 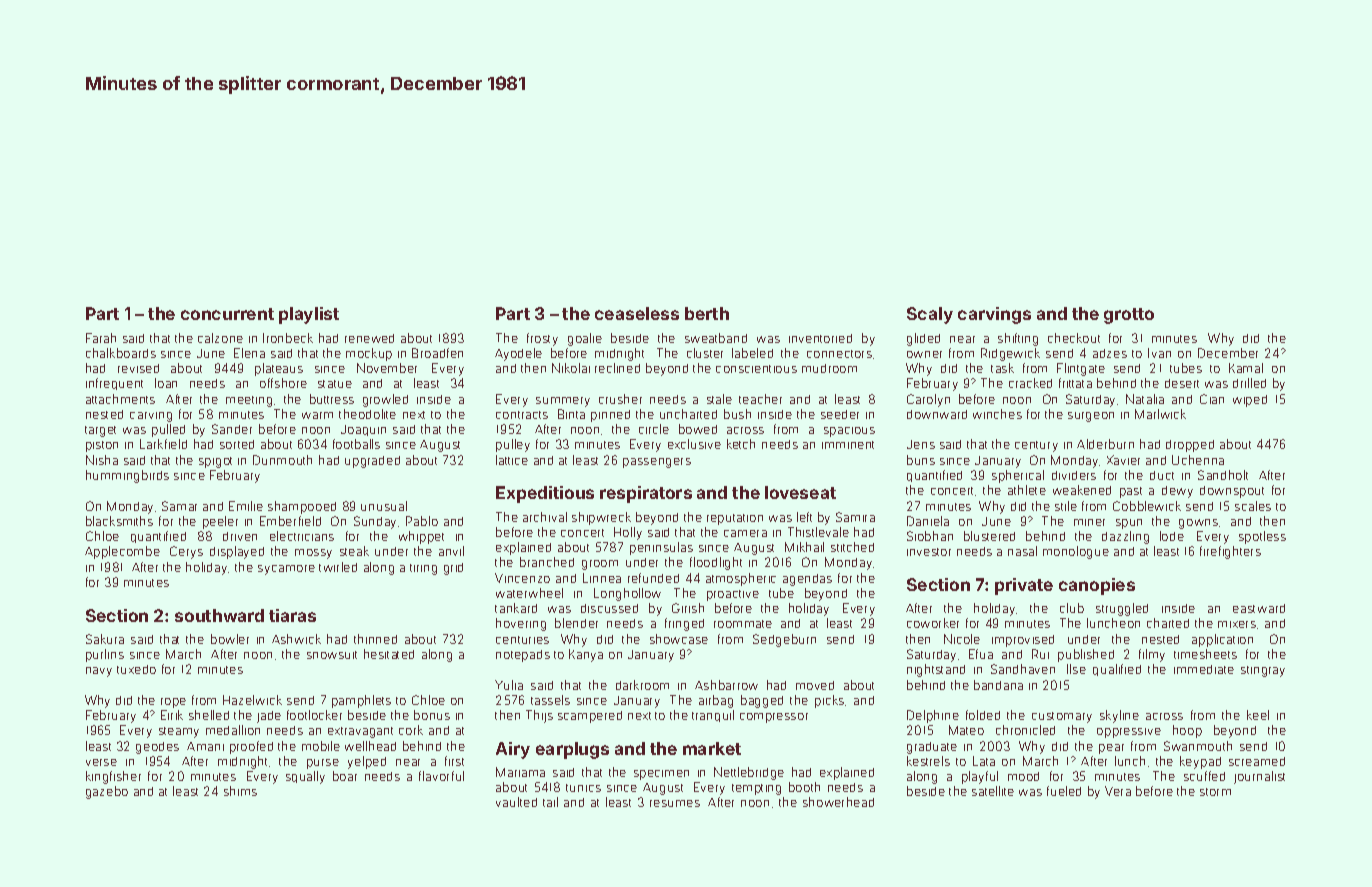 I want to click on tail, so click(x=550, y=802).
